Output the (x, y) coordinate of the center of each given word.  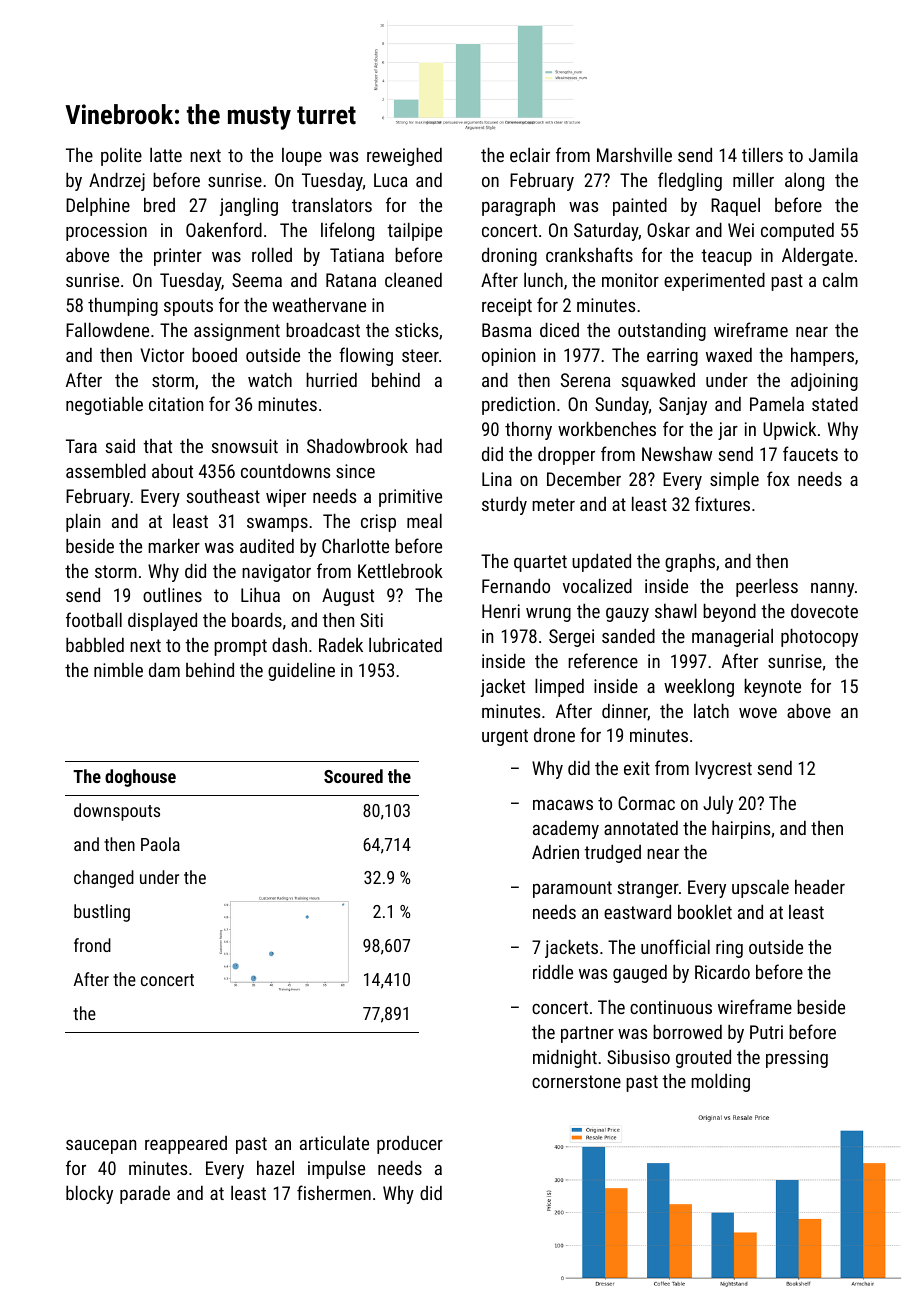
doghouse (140, 778)
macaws (563, 805)
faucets (810, 453)
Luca (391, 180)
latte (166, 154)
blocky (89, 1194)
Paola (160, 844)
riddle (553, 971)
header (820, 886)
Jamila (833, 154)
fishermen (334, 1192)
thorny (528, 430)
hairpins (741, 829)
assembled (106, 470)
